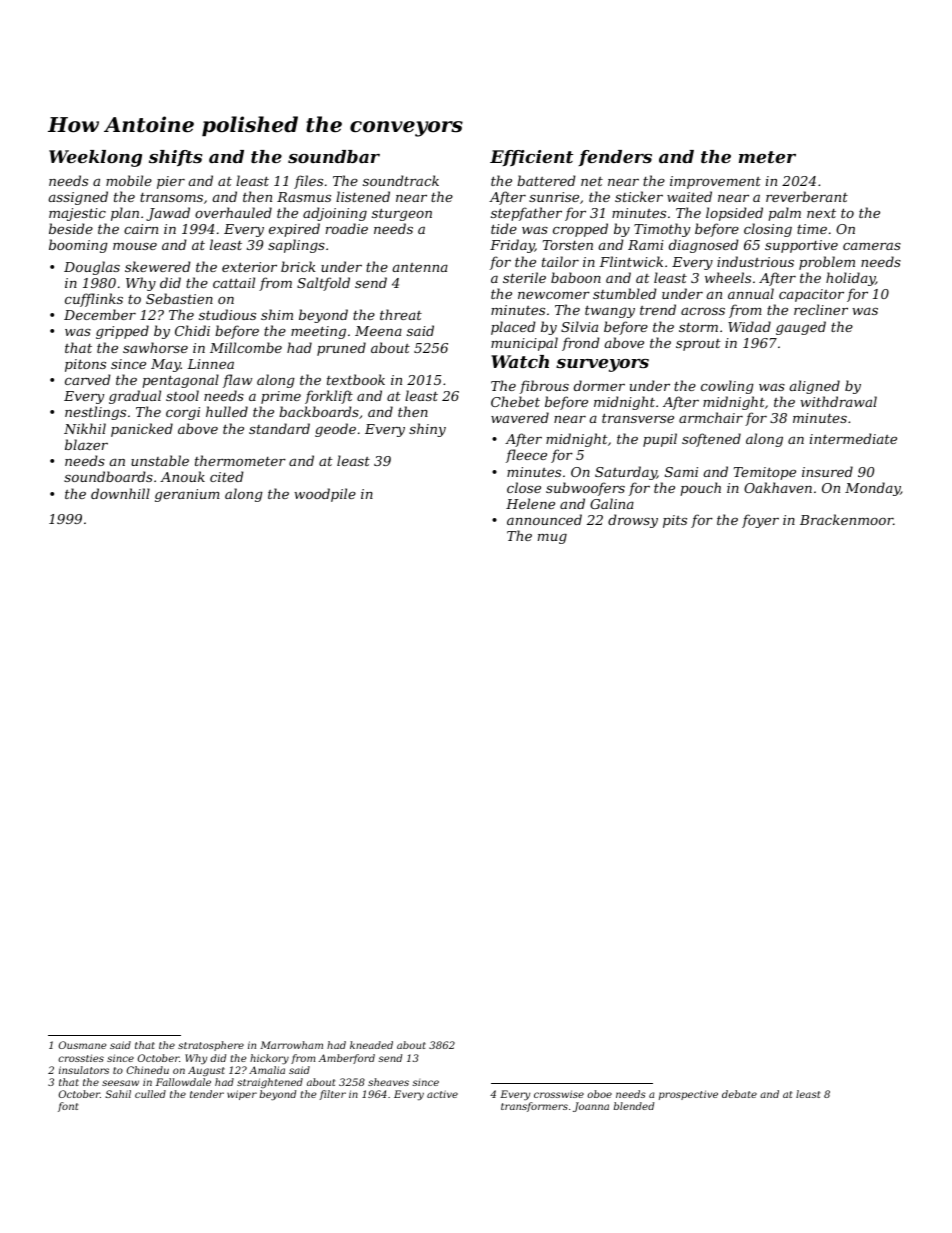  What do you see at coordinates (815, 387) in the page?
I see `aligned` at bounding box center [815, 387].
